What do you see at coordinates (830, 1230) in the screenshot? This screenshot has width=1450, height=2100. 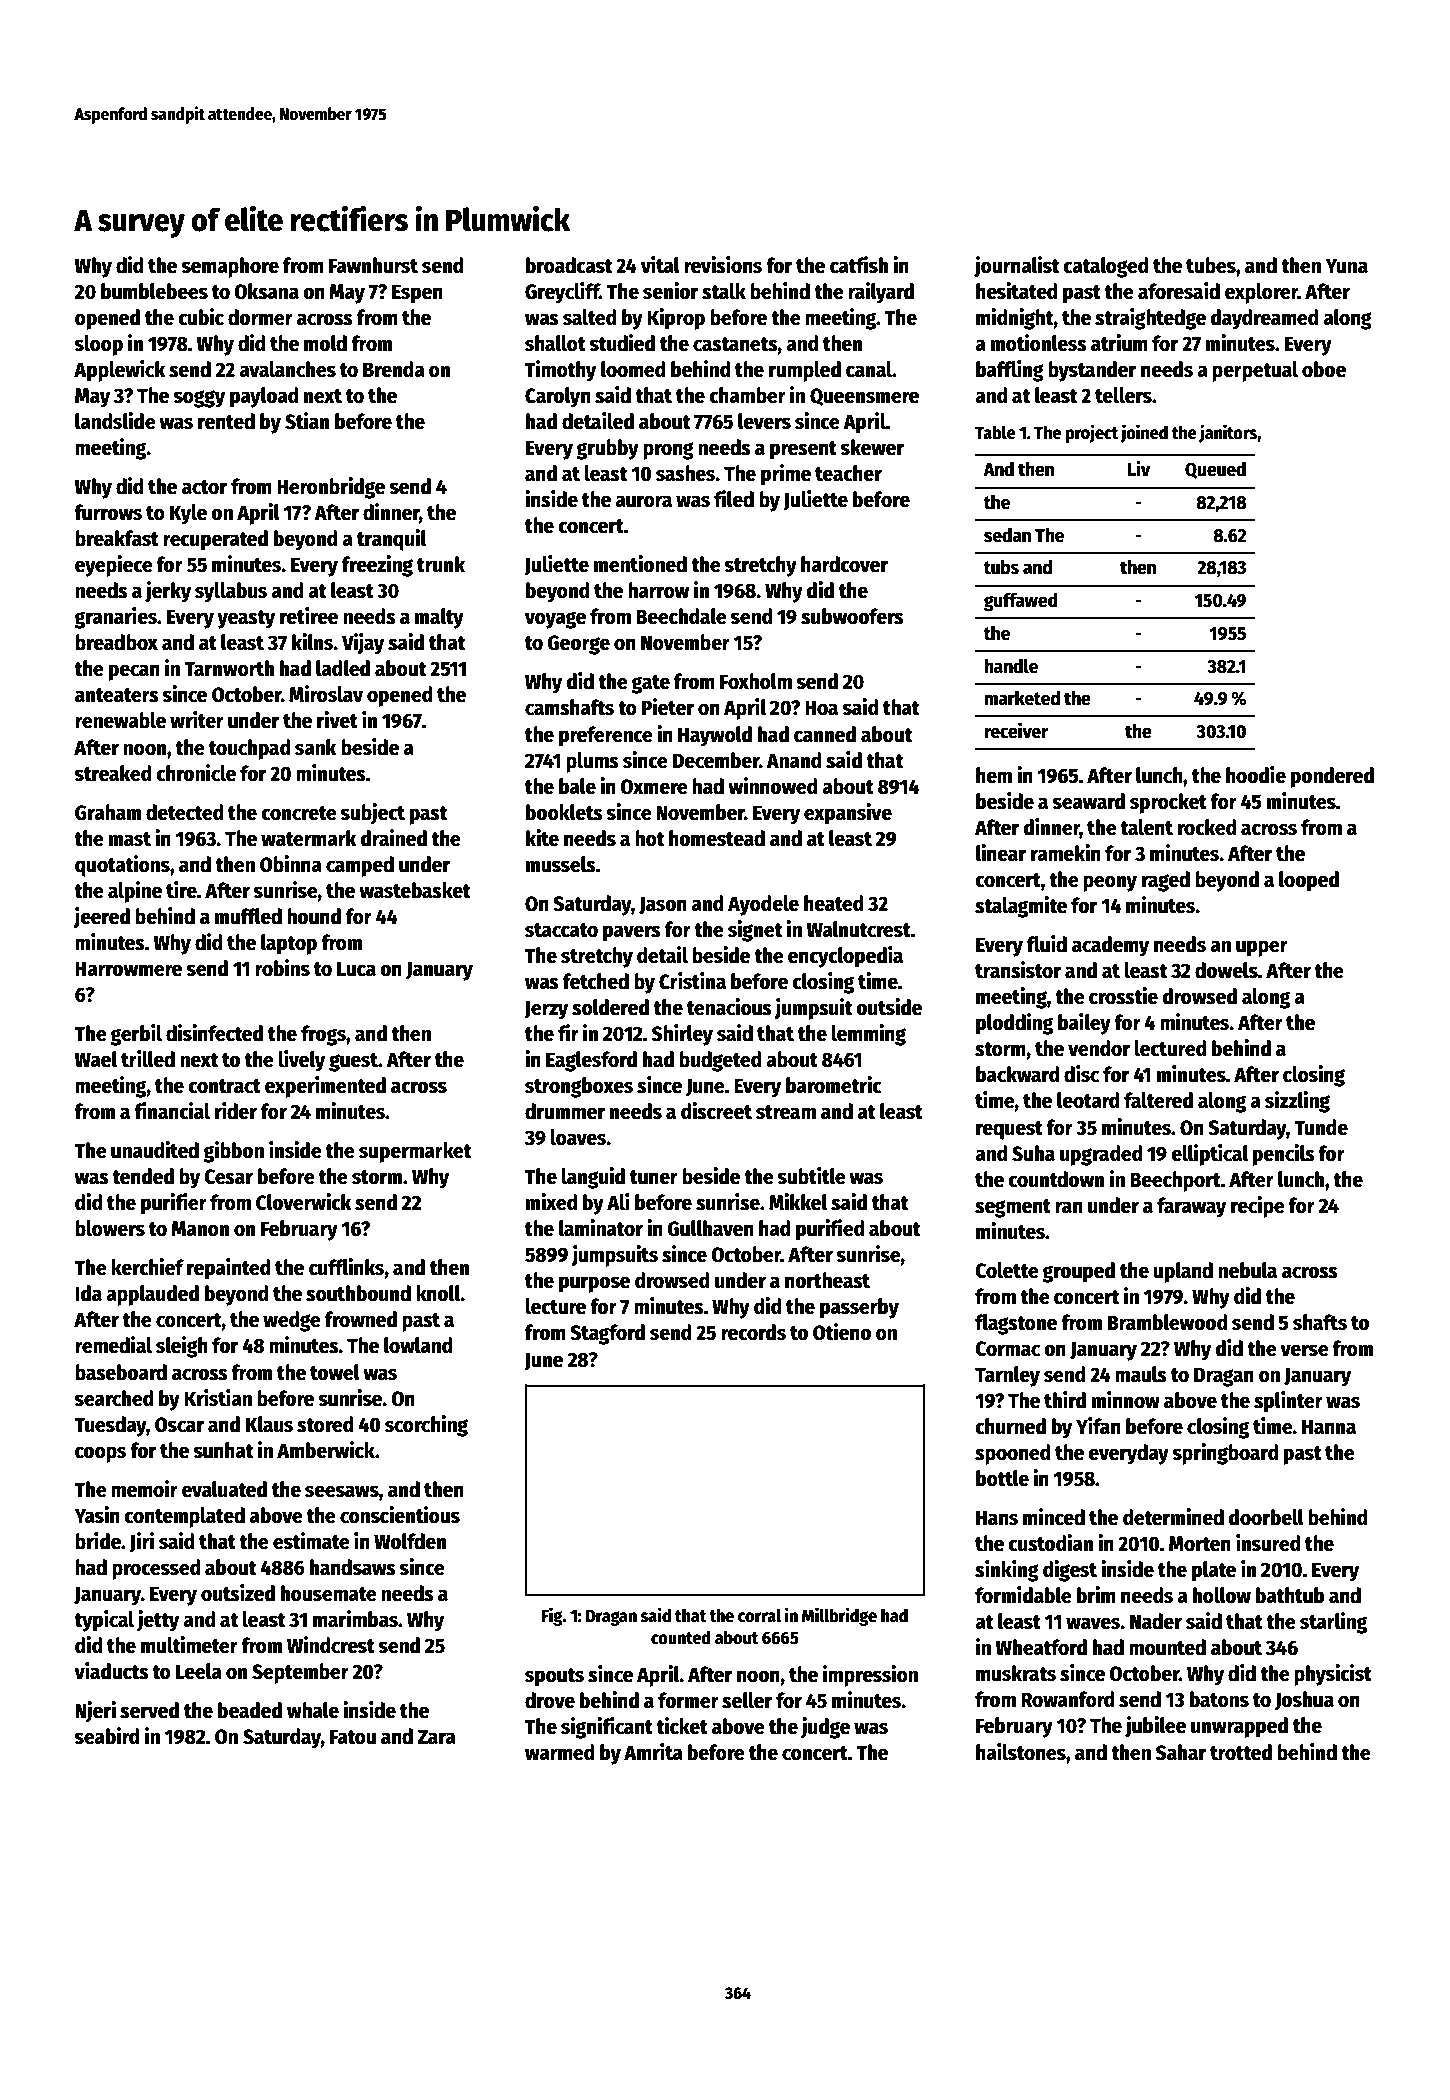 I see `purified` at bounding box center [830, 1230].
